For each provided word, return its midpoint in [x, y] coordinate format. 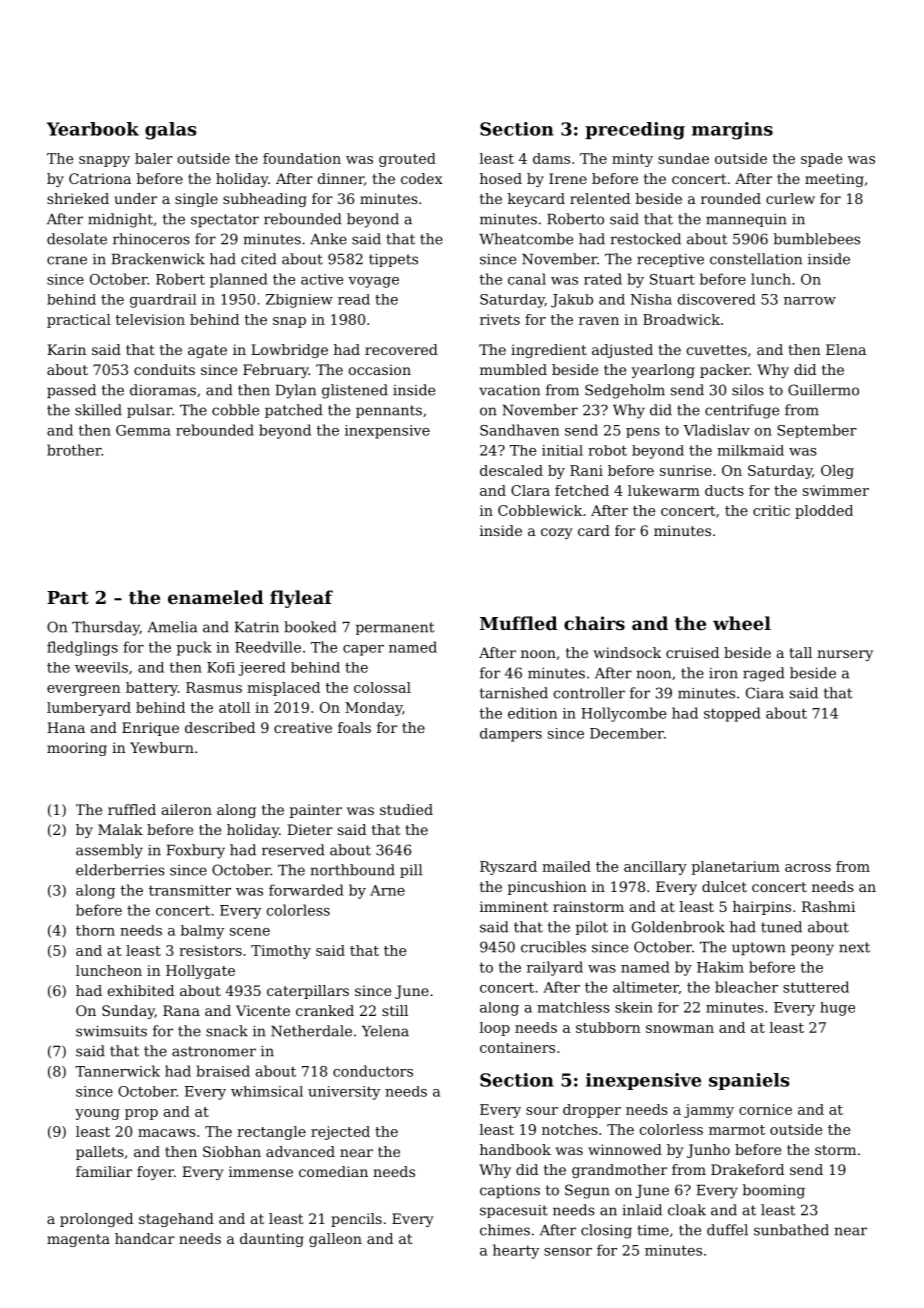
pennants [389, 411]
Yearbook [93, 129]
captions [510, 1191]
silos [748, 390]
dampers [511, 735]
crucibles [553, 947]
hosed [501, 178]
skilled [98, 410]
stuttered [816, 987]
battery [152, 689]
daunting [272, 1240]
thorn [95, 930]
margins [732, 131]
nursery [845, 655]
